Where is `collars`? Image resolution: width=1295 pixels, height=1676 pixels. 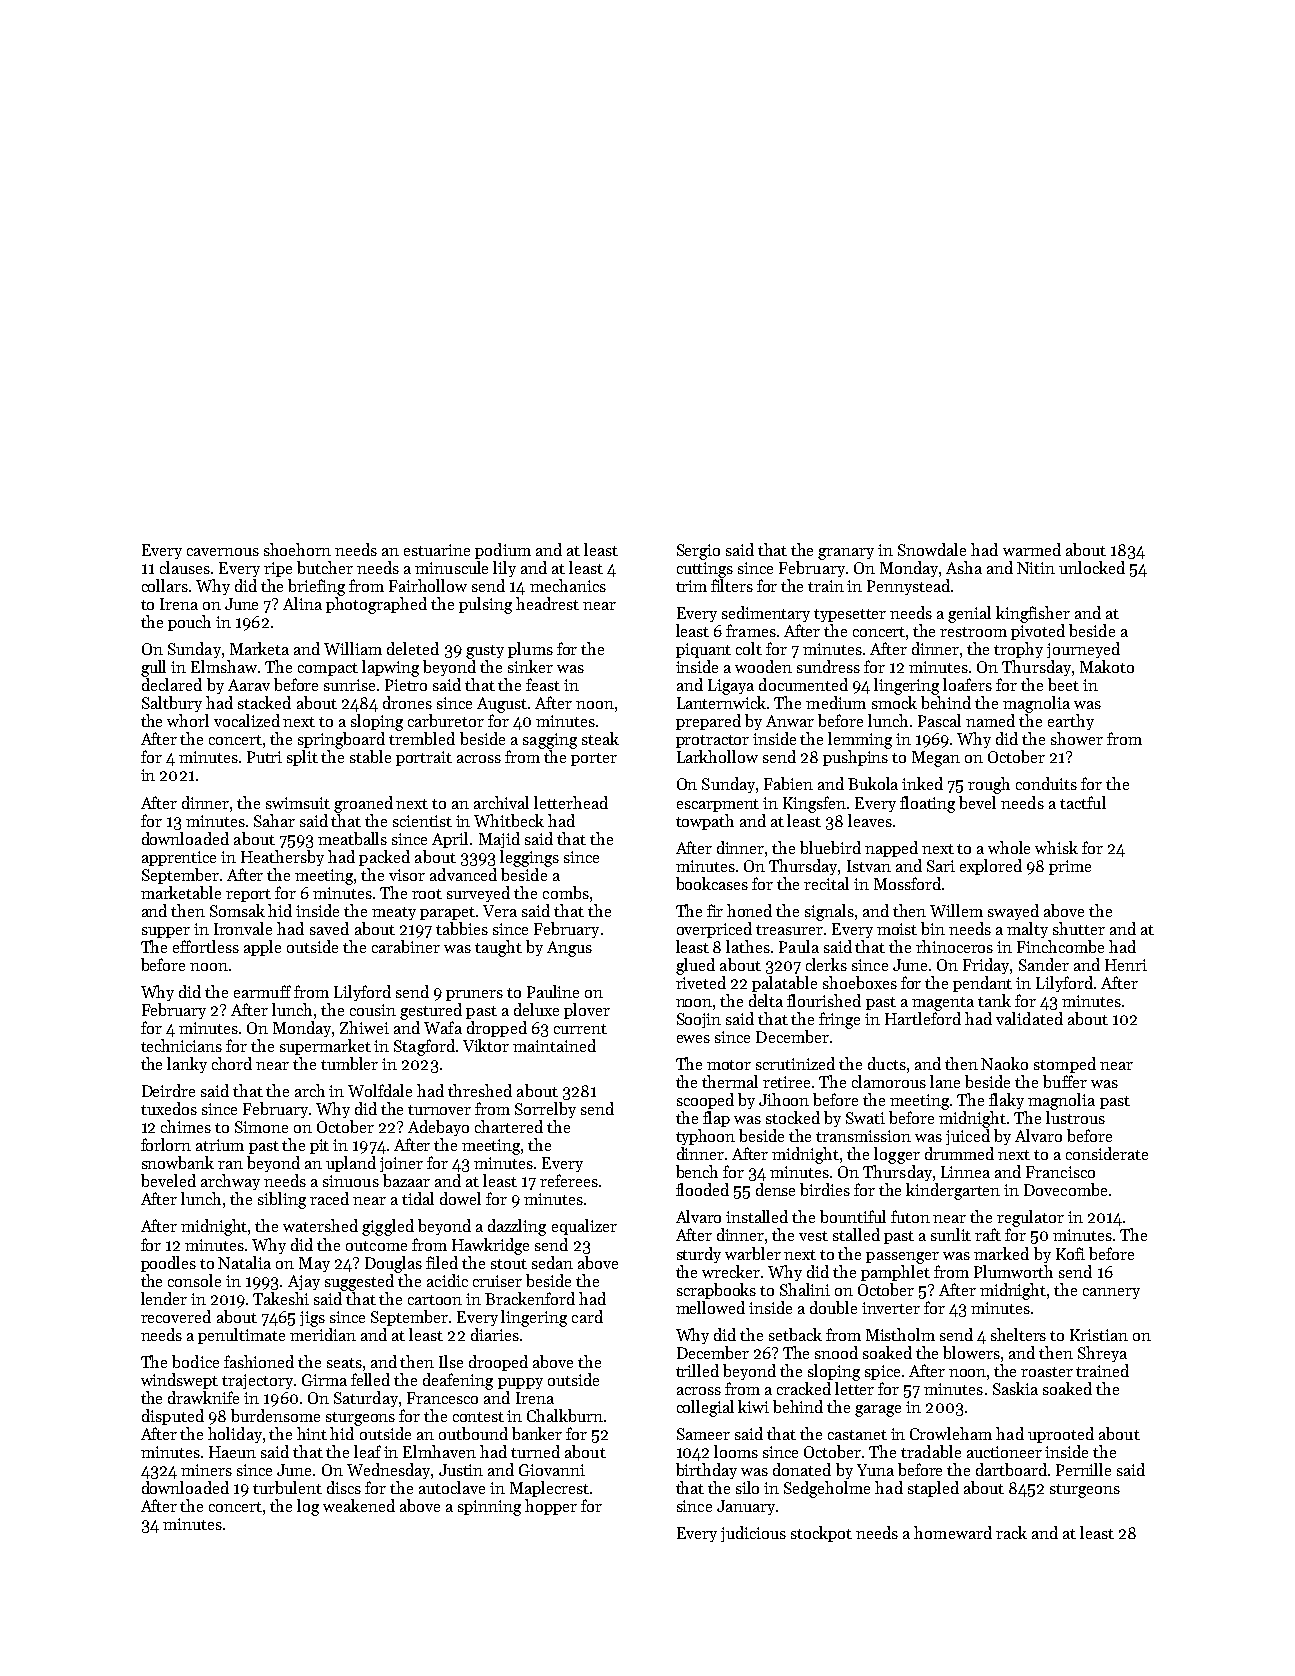
collars is located at coordinates (165, 585).
